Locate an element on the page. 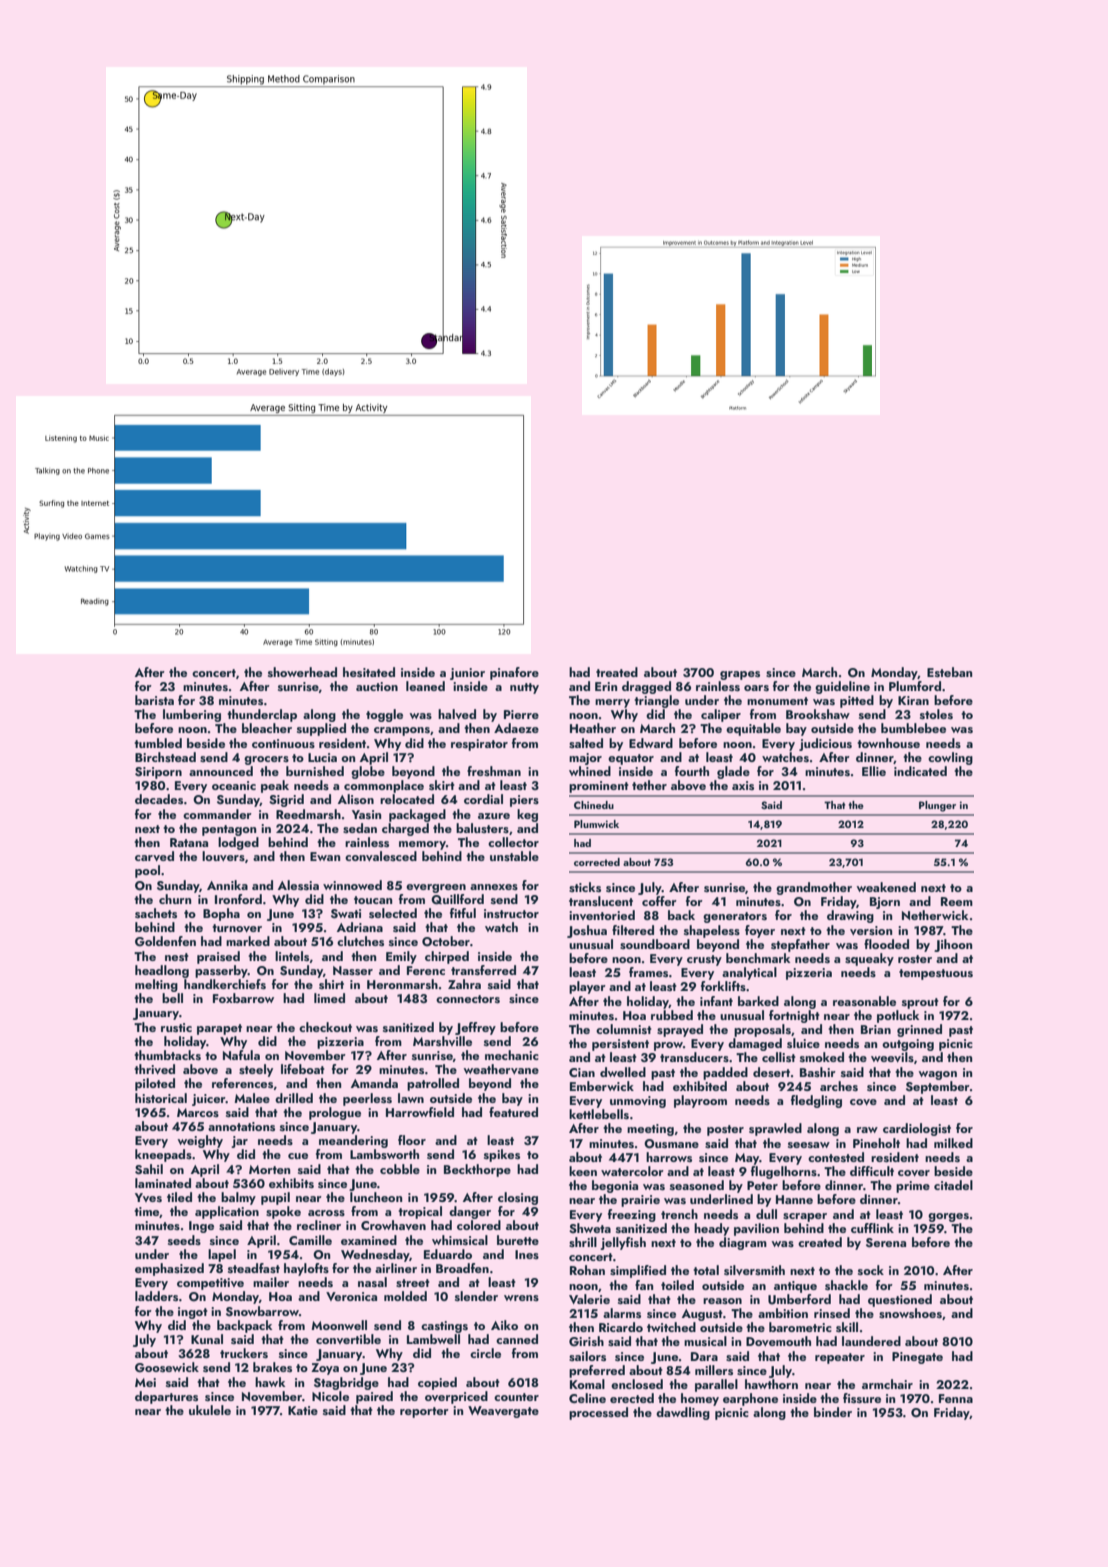 This document has width=1108, height=1567. marked is located at coordinates (248, 941).
